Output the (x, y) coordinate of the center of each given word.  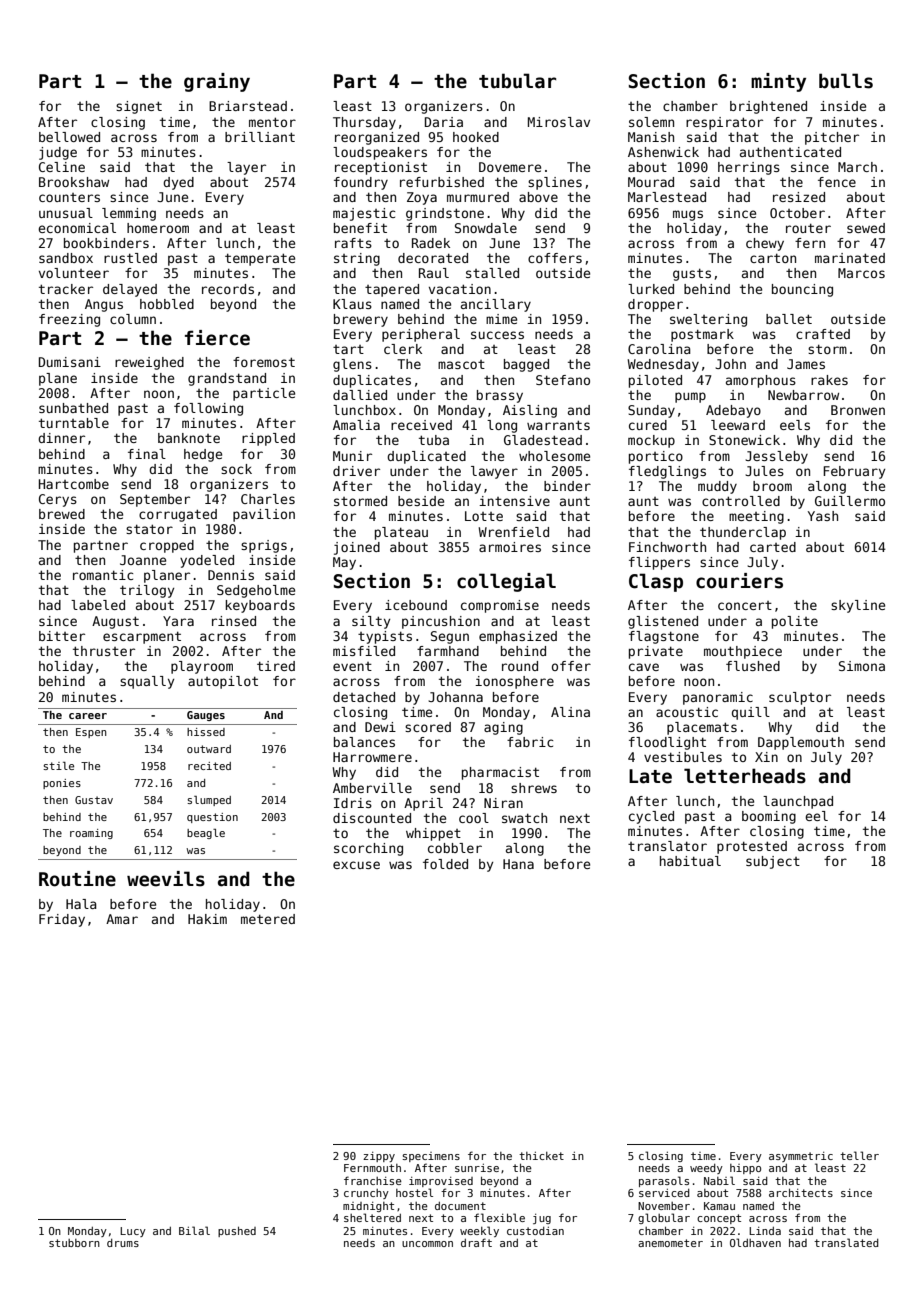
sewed (866, 228)
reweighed (149, 363)
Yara (178, 621)
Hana (518, 864)
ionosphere (514, 682)
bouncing (802, 290)
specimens (431, 1157)
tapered (392, 290)
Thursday (364, 123)
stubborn (74, 1243)
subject (773, 862)
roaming (91, 834)
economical (77, 228)
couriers (739, 581)
